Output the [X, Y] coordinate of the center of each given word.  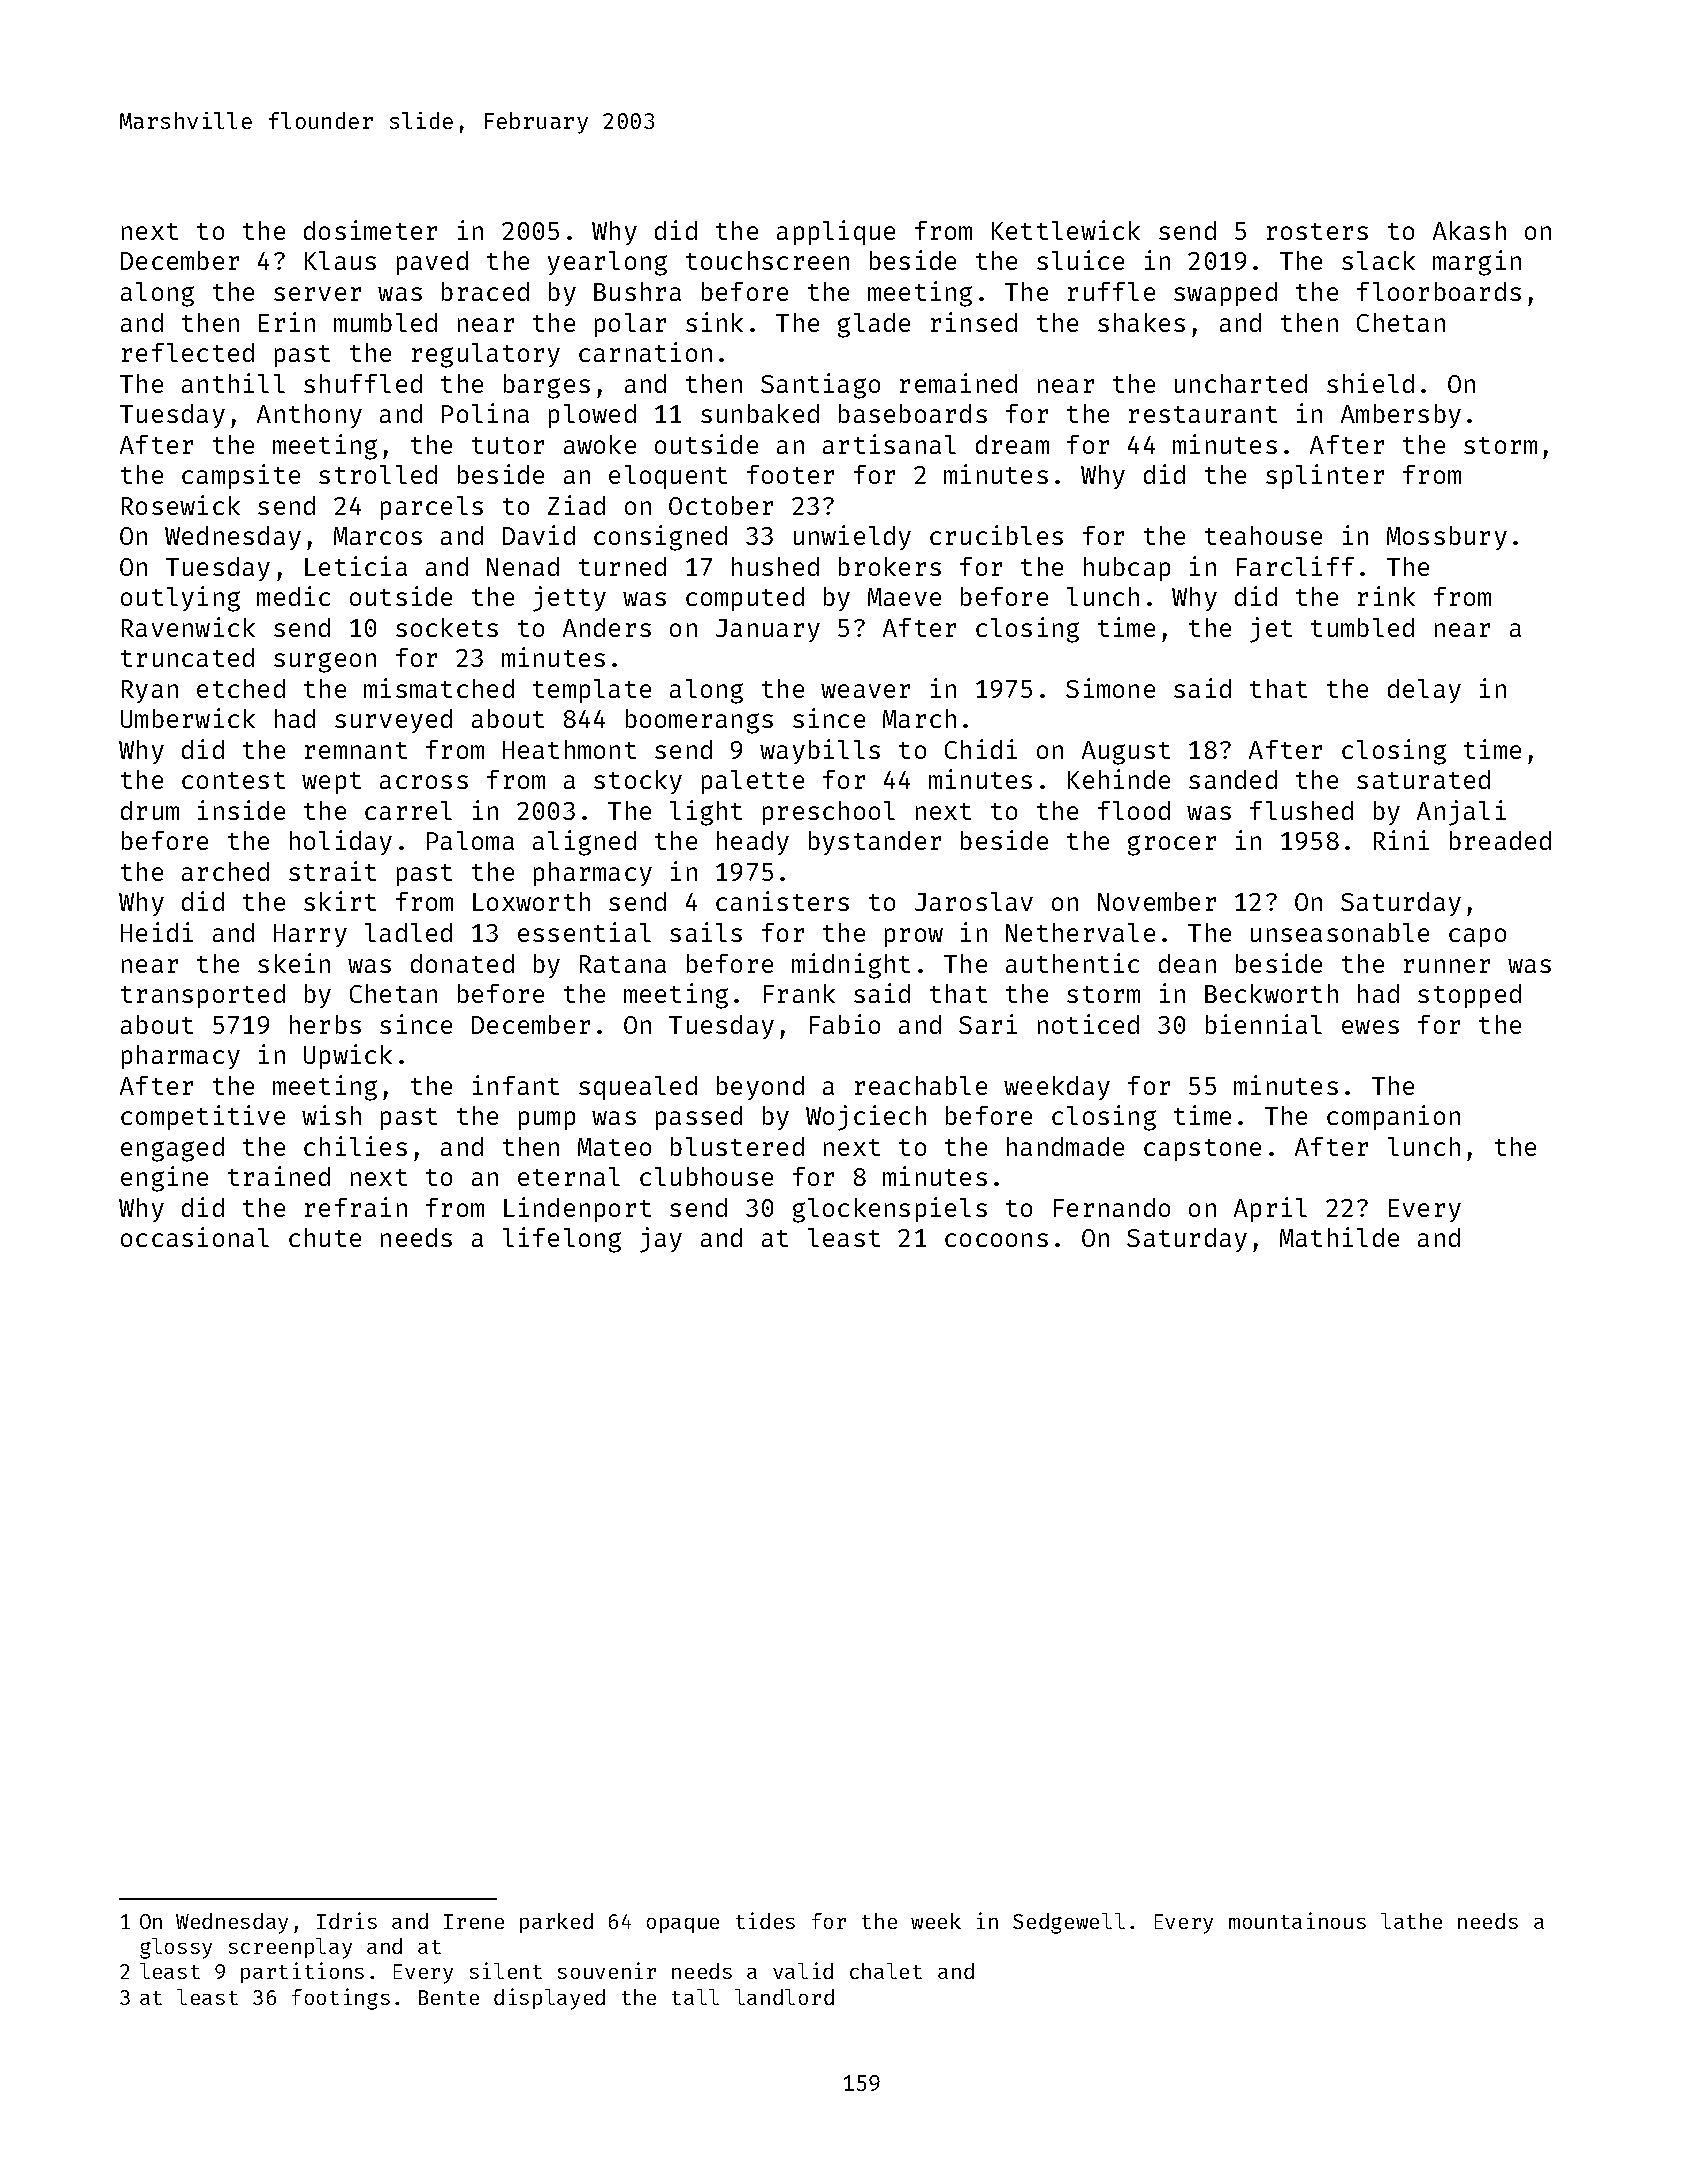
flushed [1301, 810]
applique [836, 232]
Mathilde [1339, 1237]
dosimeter [370, 230]
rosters [1317, 231]
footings [341, 1999]
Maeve [904, 597]
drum [150, 810]
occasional [195, 1237]
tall [695, 1997]
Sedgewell [1069, 1923]
